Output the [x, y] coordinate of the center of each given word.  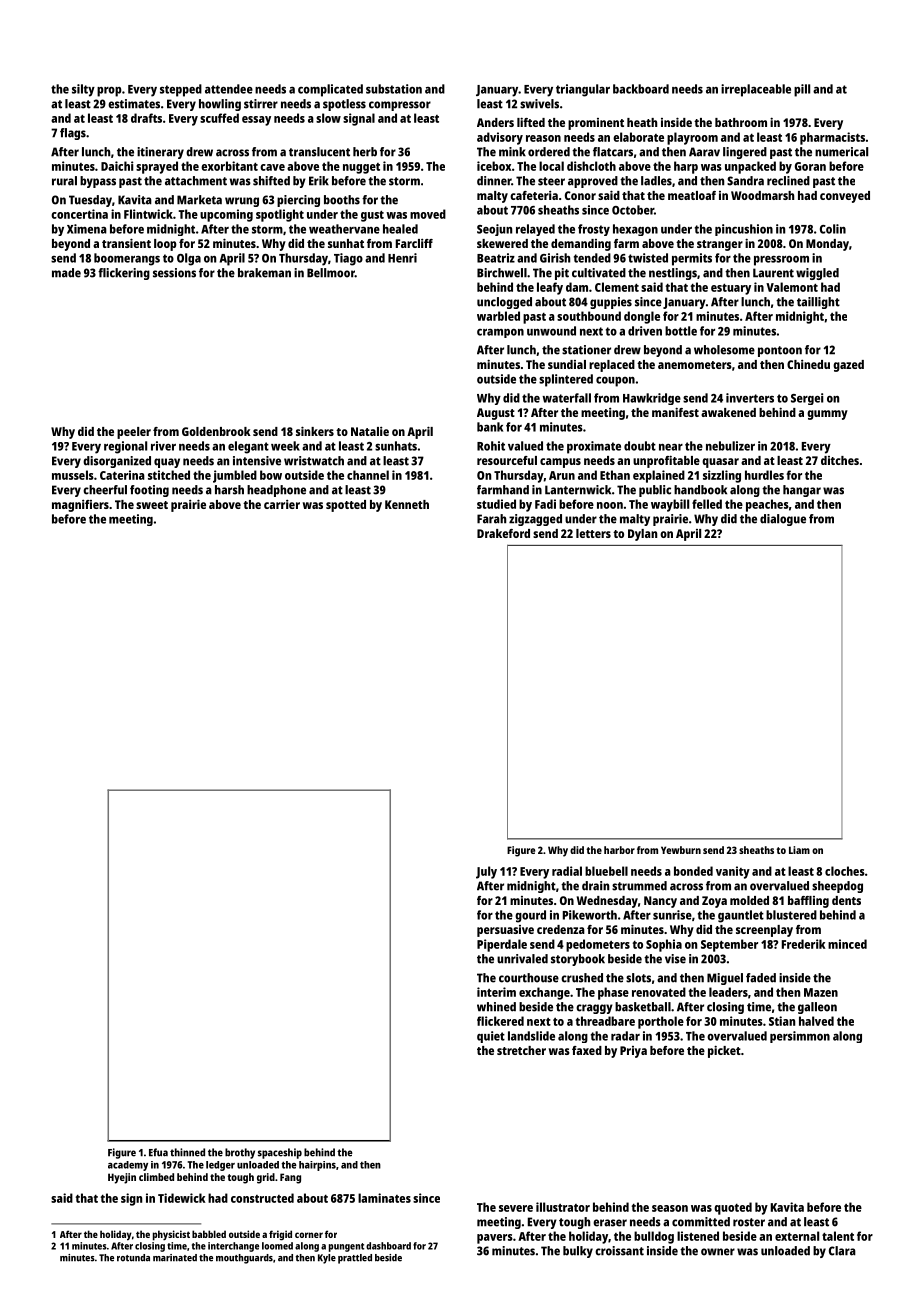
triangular [583, 90]
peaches [767, 505]
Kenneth [407, 504]
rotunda [133, 1258]
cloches [845, 871]
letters [593, 533]
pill [802, 90]
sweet [152, 505]
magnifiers [80, 506]
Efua [158, 1152]
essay [256, 121]
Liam [799, 850]
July [486, 872]
